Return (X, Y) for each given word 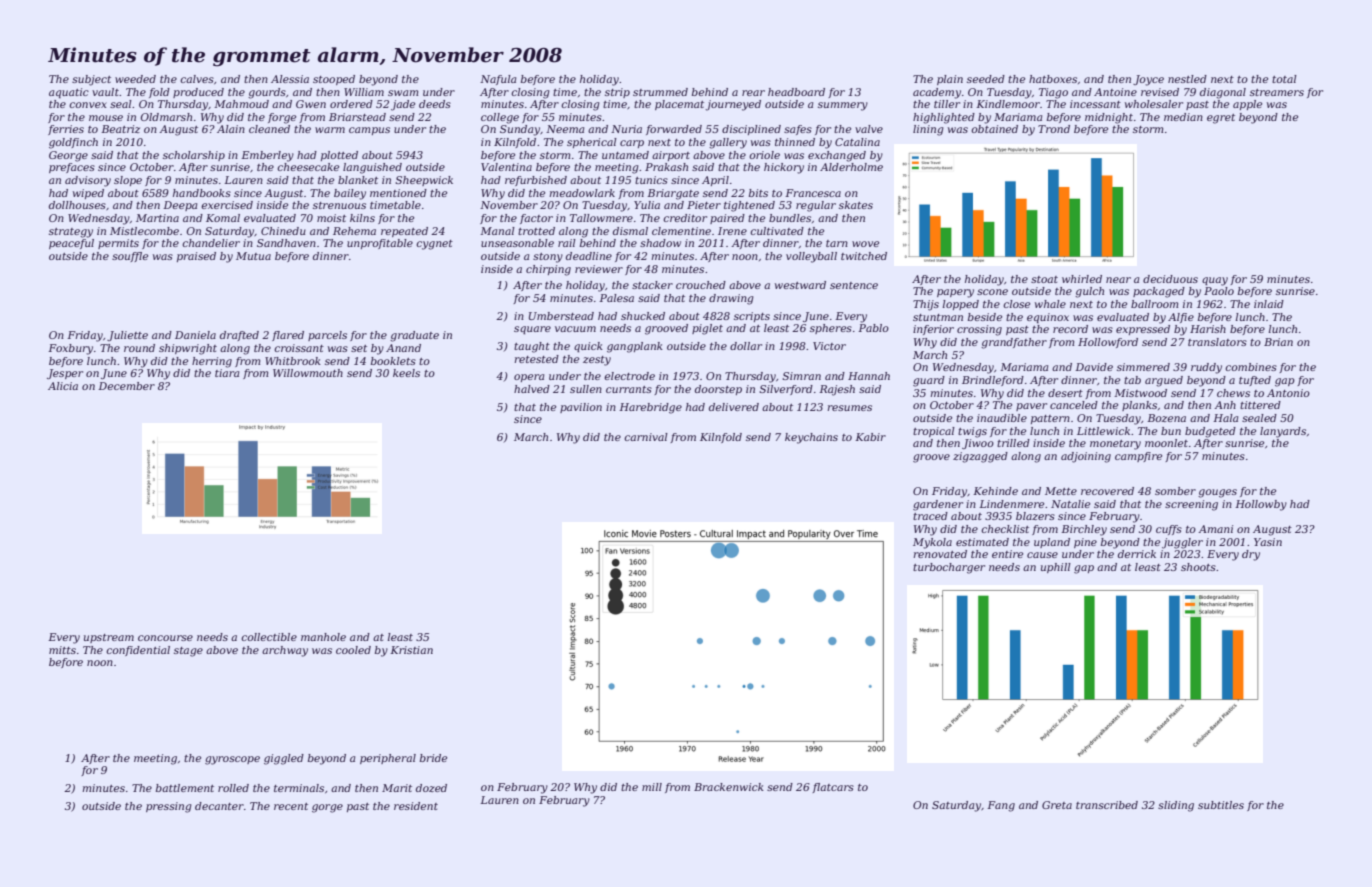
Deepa (180, 206)
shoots (1198, 567)
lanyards (1283, 432)
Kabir (870, 437)
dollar (746, 346)
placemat (679, 105)
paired (727, 219)
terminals (299, 788)
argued (1164, 381)
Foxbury (70, 349)
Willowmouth (308, 373)
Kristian (411, 650)
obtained (994, 129)
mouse (106, 118)
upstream (109, 638)
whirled (1082, 279)
